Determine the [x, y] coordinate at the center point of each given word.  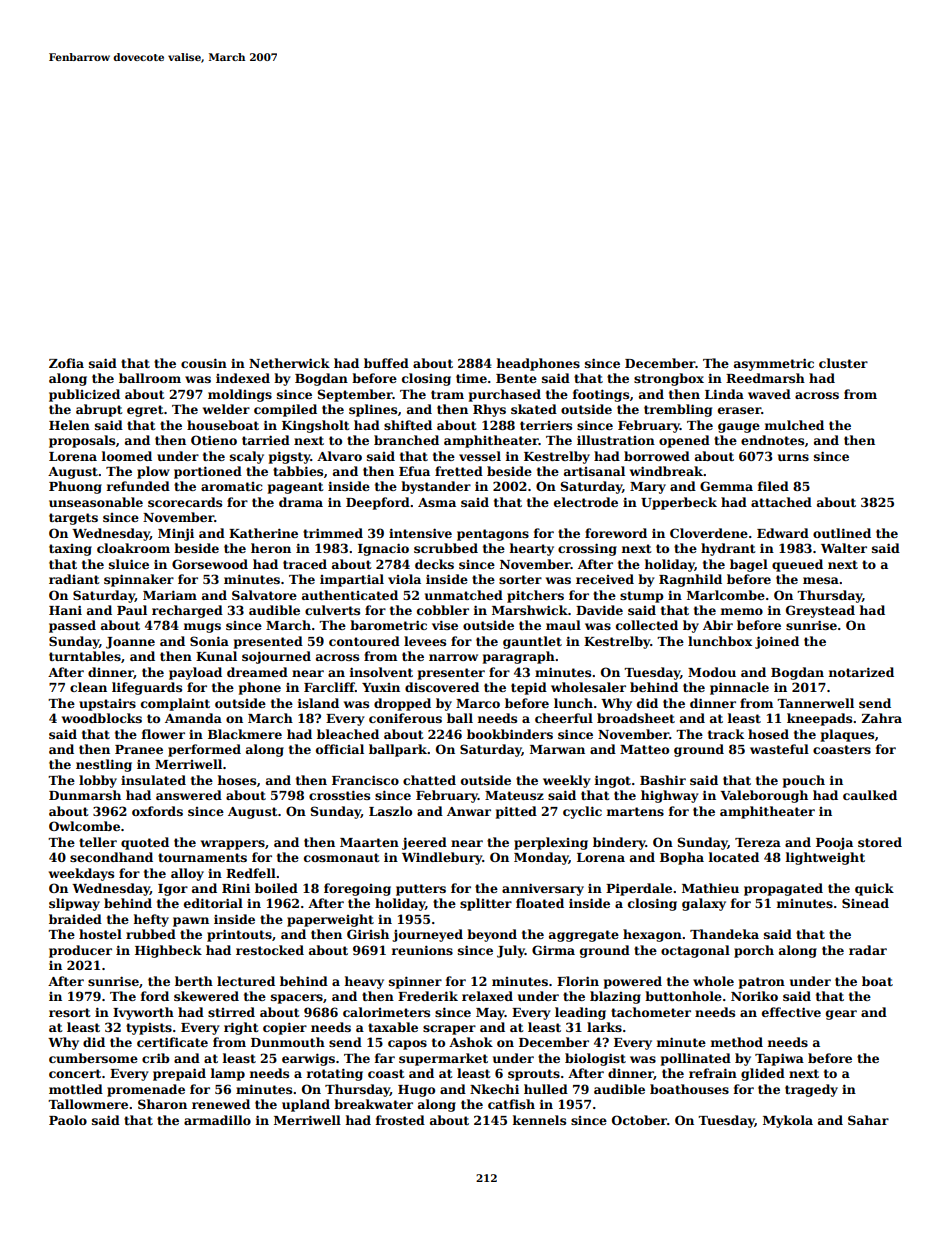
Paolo [68, 1120]
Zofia [66, 363]
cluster [843, 363]
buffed [386, 363]
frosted [400, 1120]
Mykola [788, 1121]
